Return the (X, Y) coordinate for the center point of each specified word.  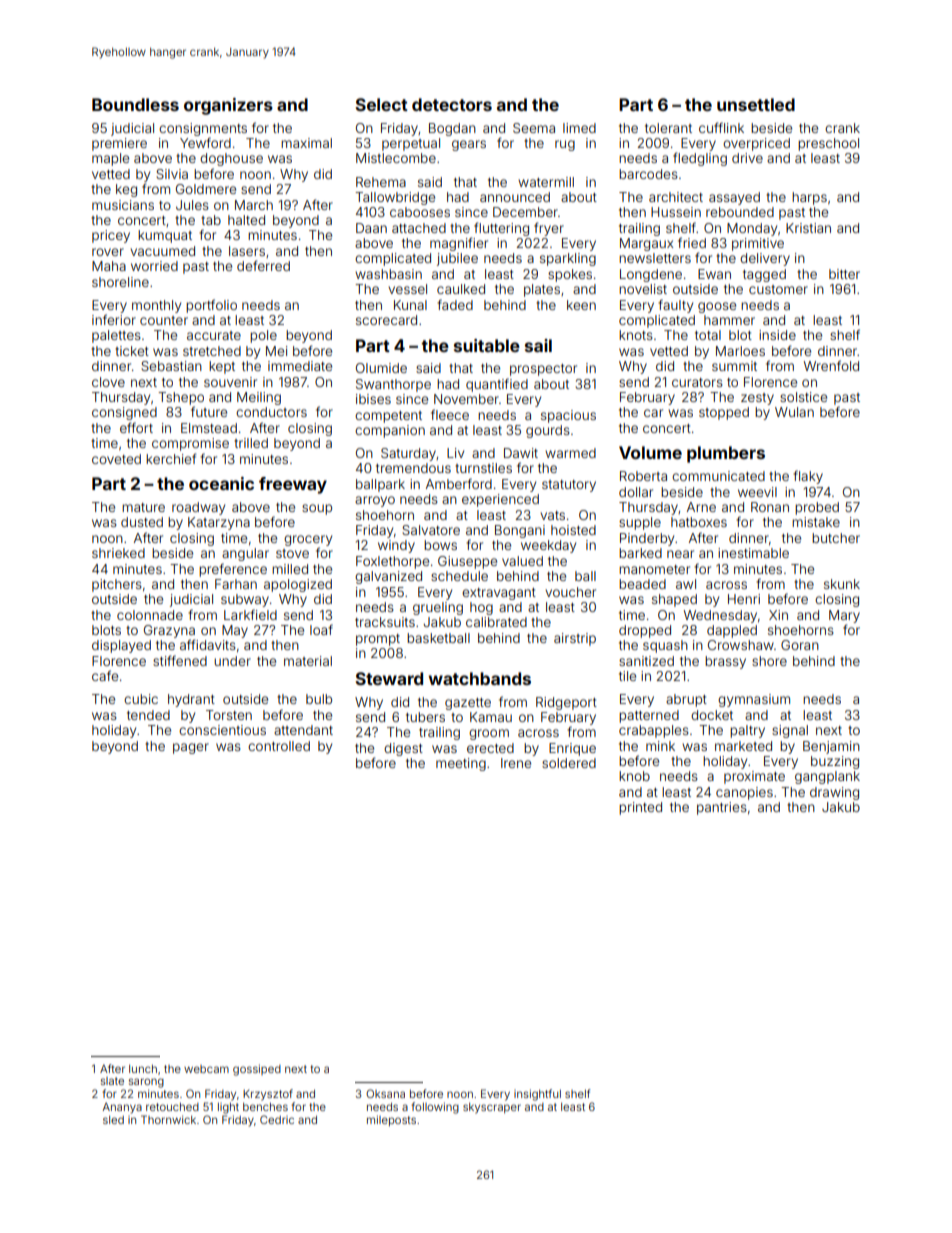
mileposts (391, 1120)
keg (126, 190)
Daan (371, 228)
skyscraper (492, 1108)
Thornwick (168, 1119)
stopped (724, 413)
